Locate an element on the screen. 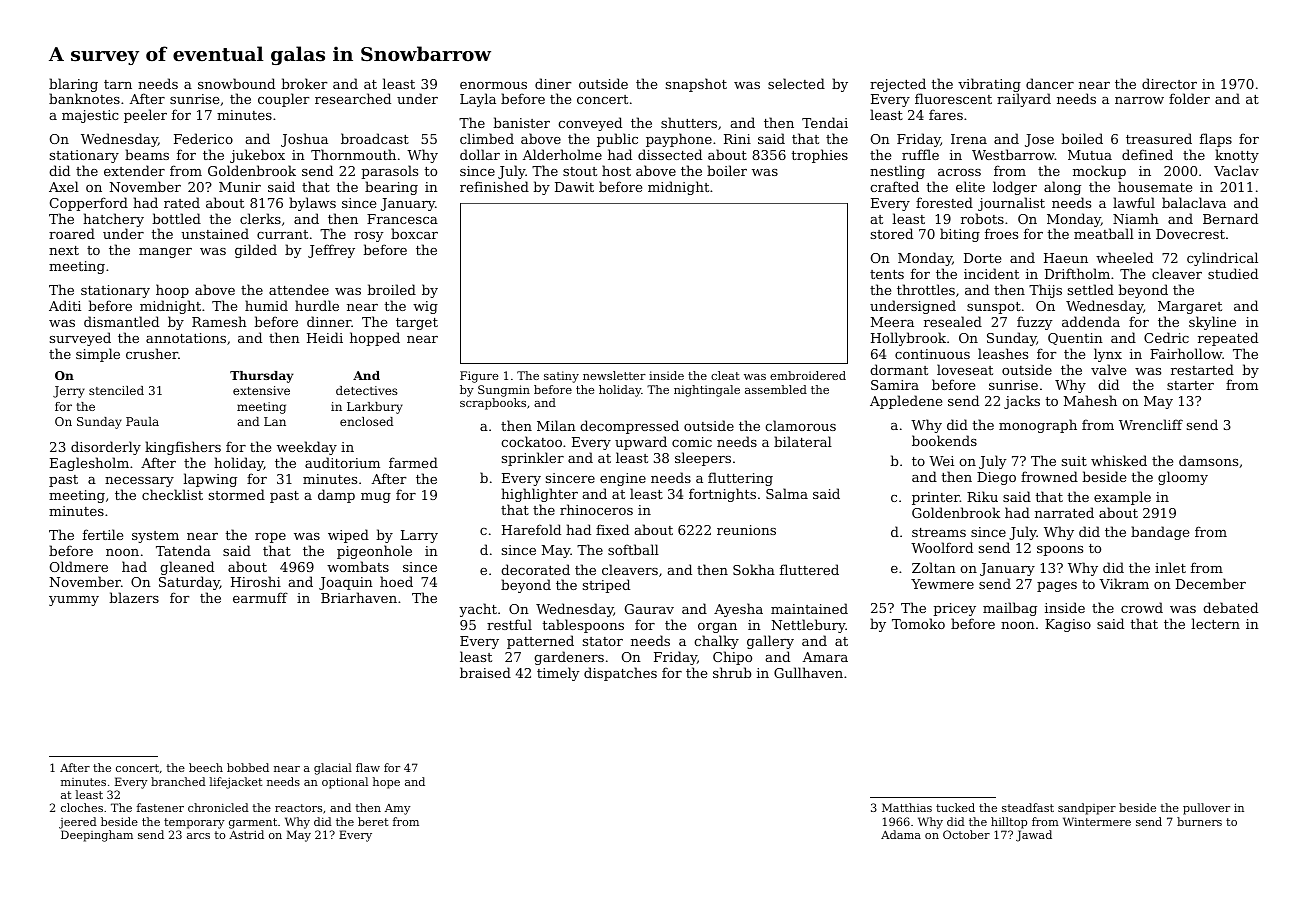  restarted is located at coordinates (1202, 369).
